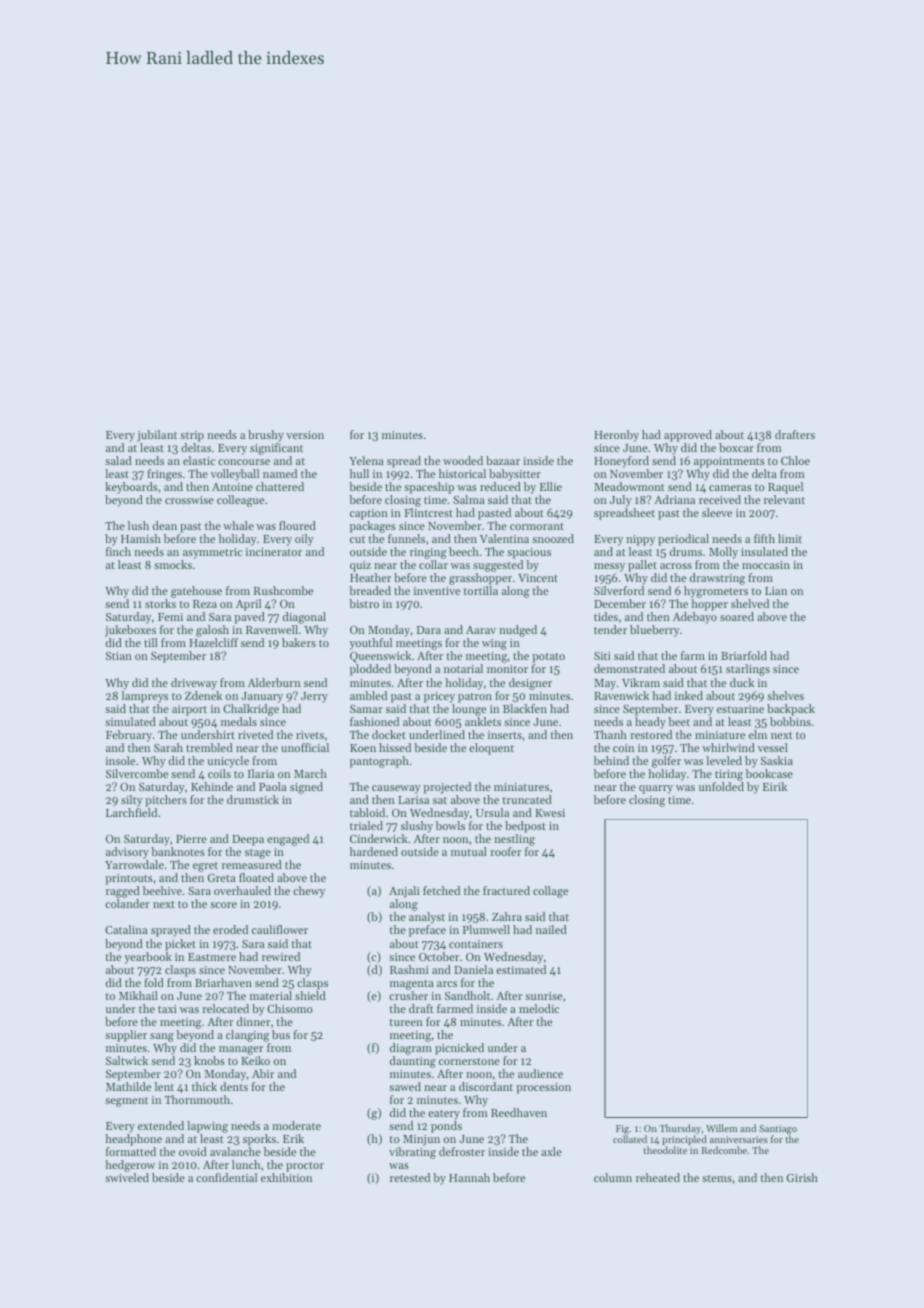 This document has height=1308, width=924. I want to click on appointments, so click(729, 462).
